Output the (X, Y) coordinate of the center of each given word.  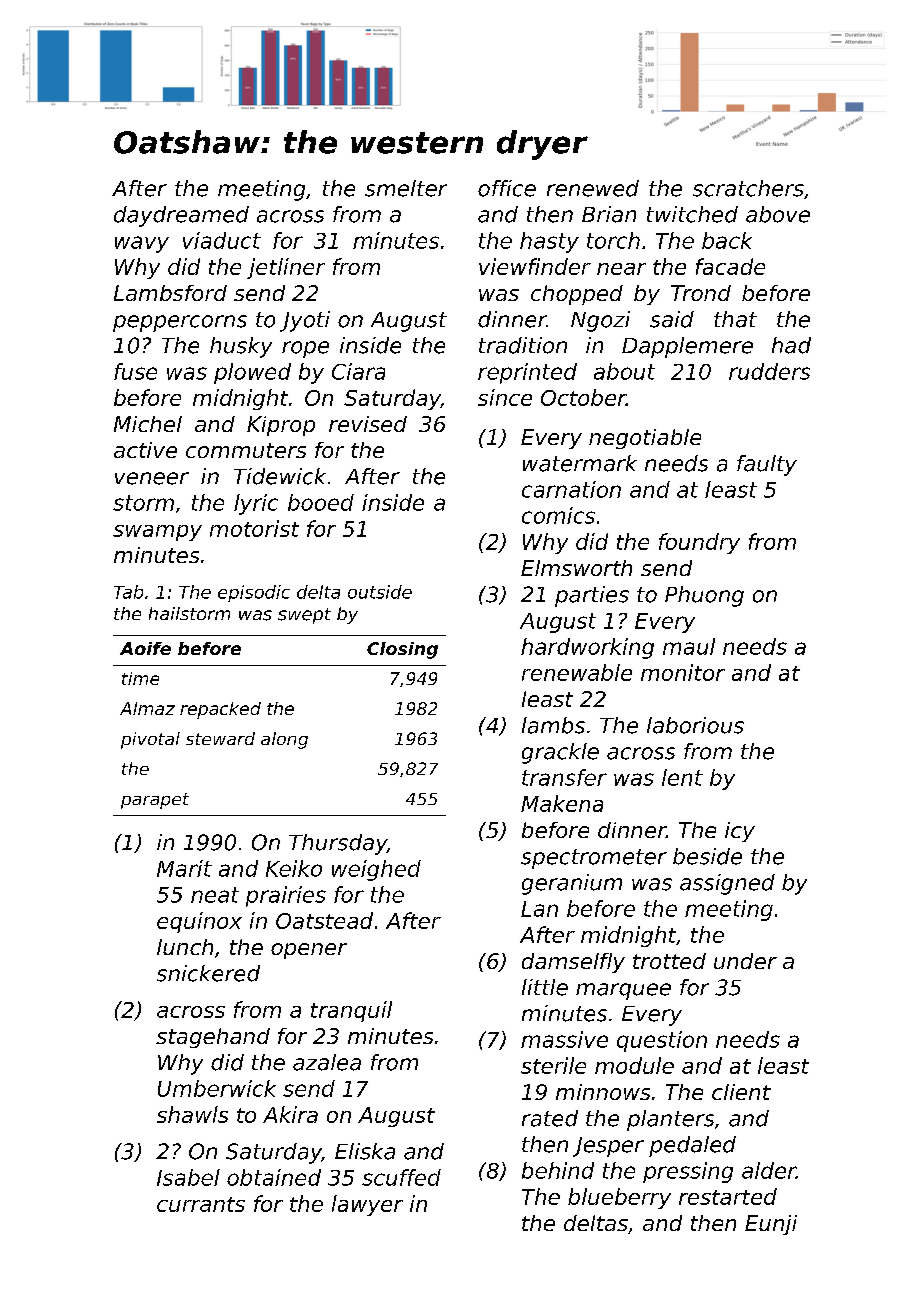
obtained (274, 1177)
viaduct (222, 240)
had (791, 345)
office (507, 188)
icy (740, 832)
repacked (220, 710)
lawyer (367, 1205)
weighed (376, 870)
